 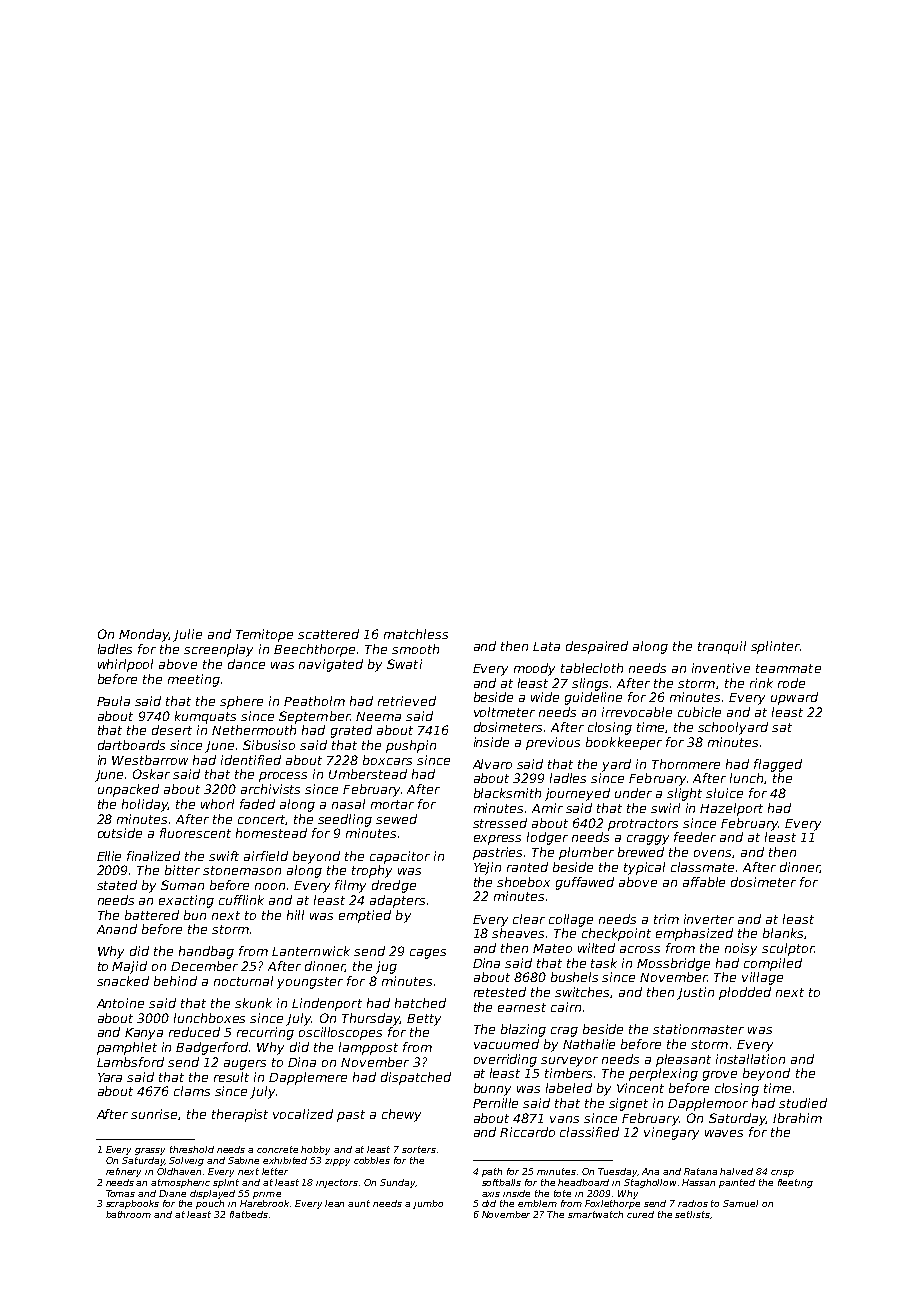 I want to click on blanks, so click(x=783, y=933).
